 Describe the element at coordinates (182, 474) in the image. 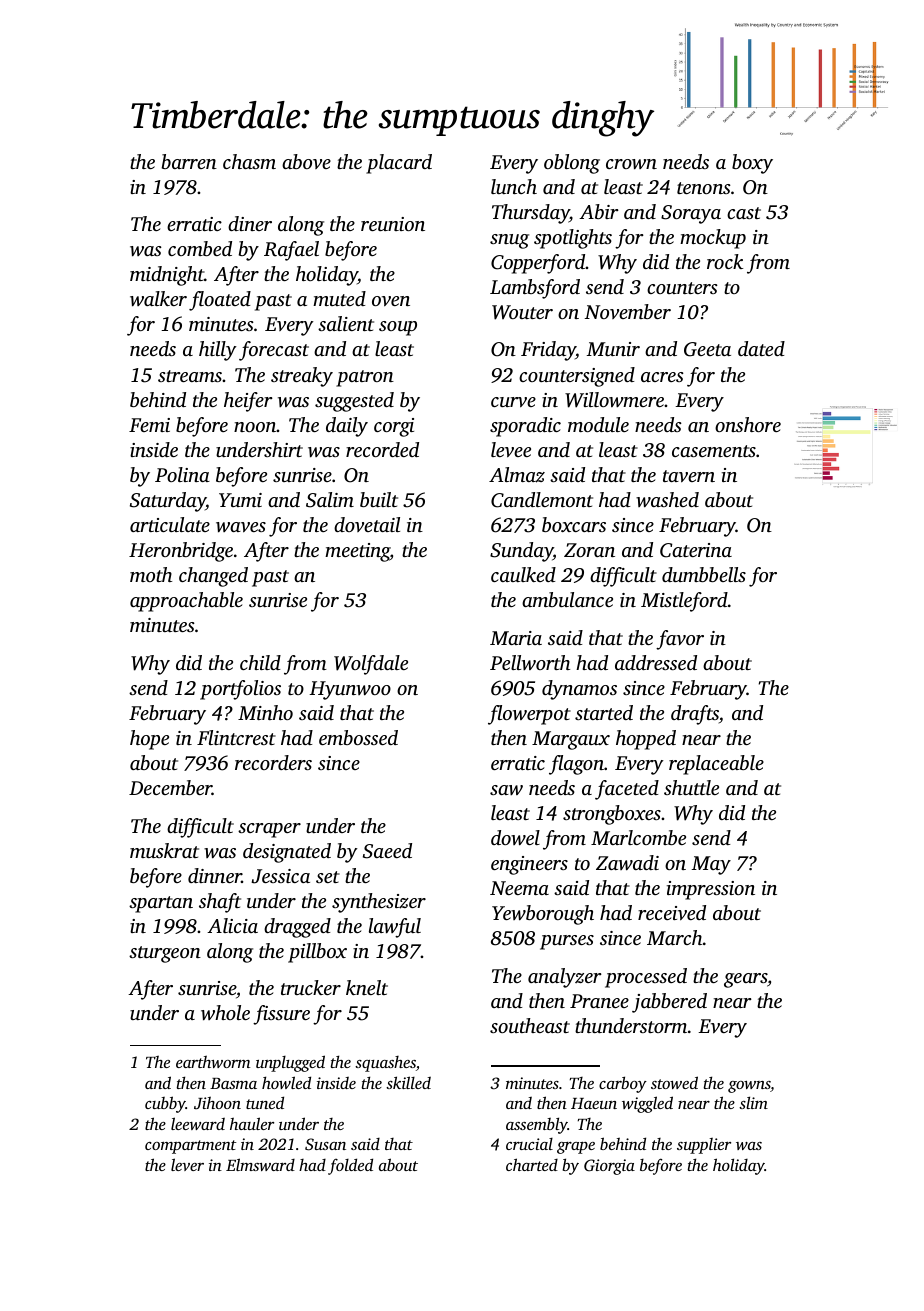

I see `Polina` at that location.
